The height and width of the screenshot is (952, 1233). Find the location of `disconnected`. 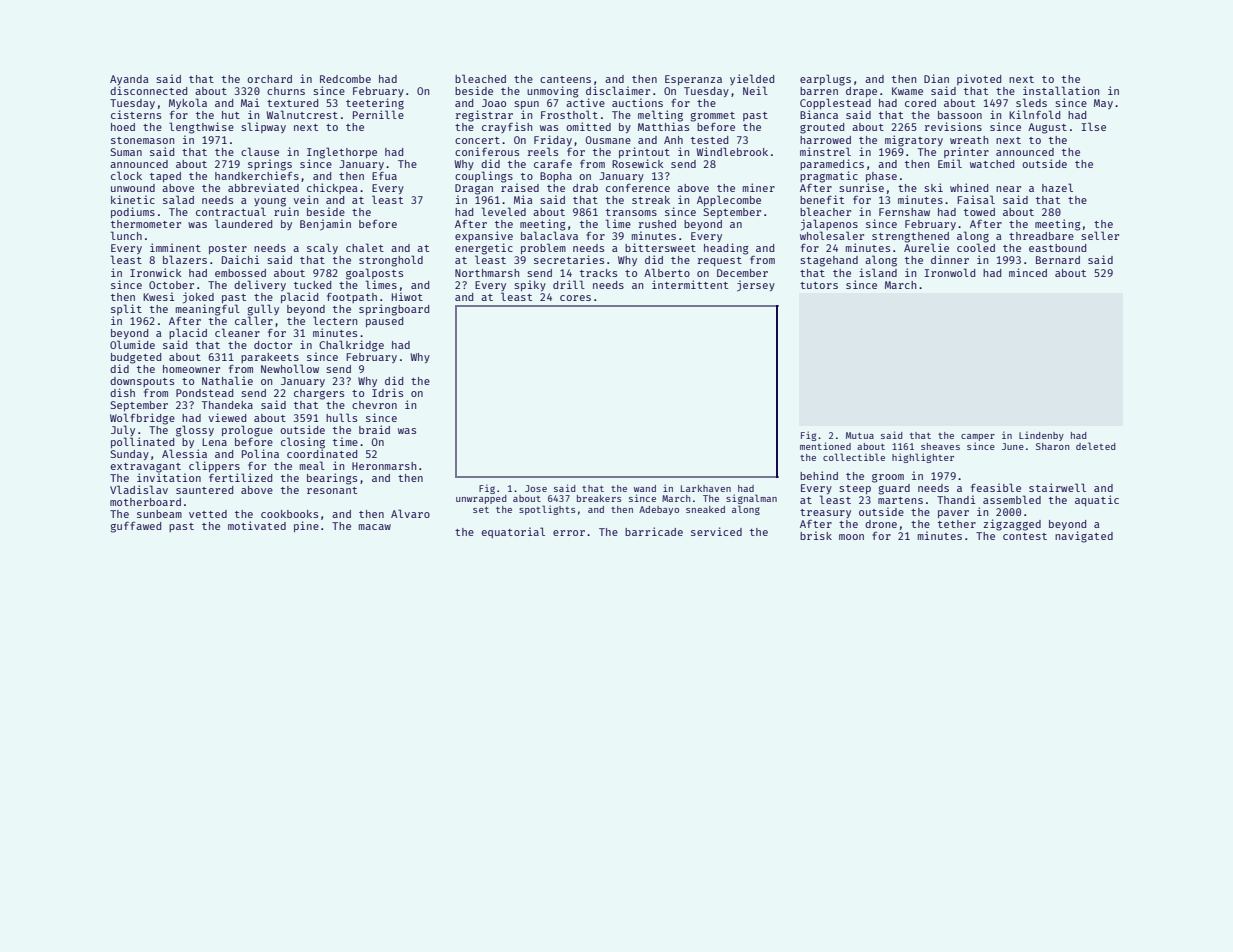

disconnected is located at coordinates (148, 90).
